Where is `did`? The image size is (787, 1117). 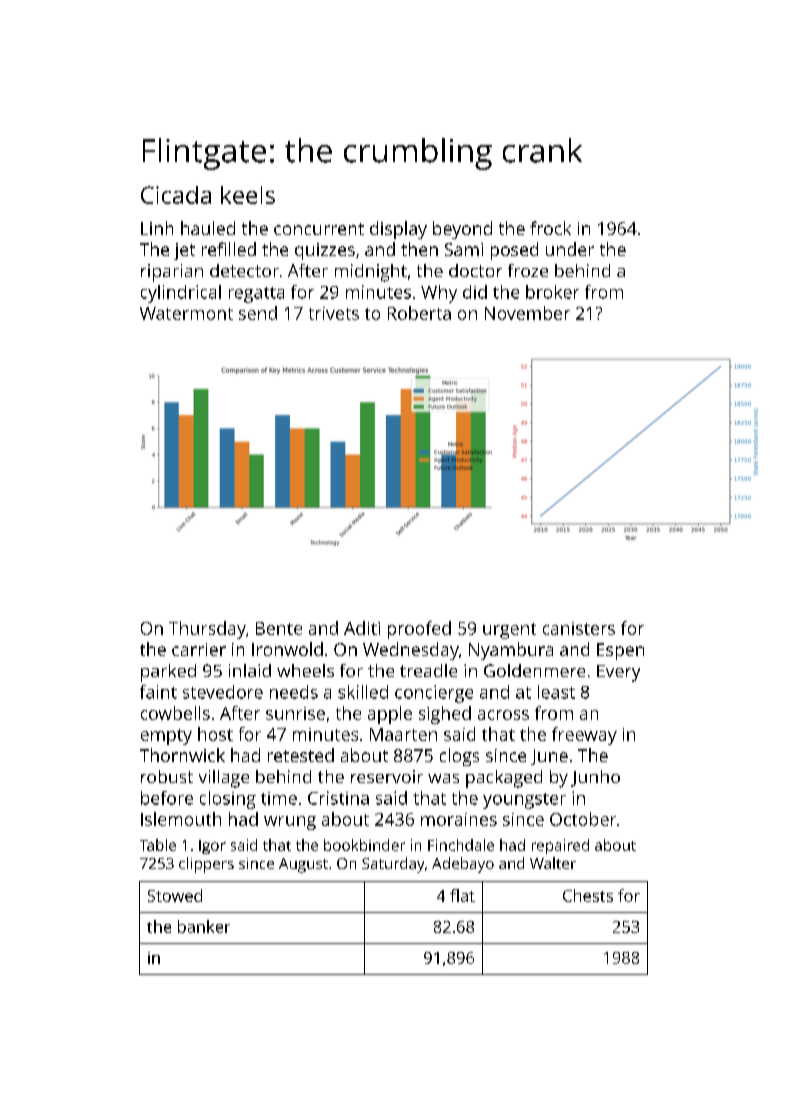
did is located at coordinates (475, 292).
